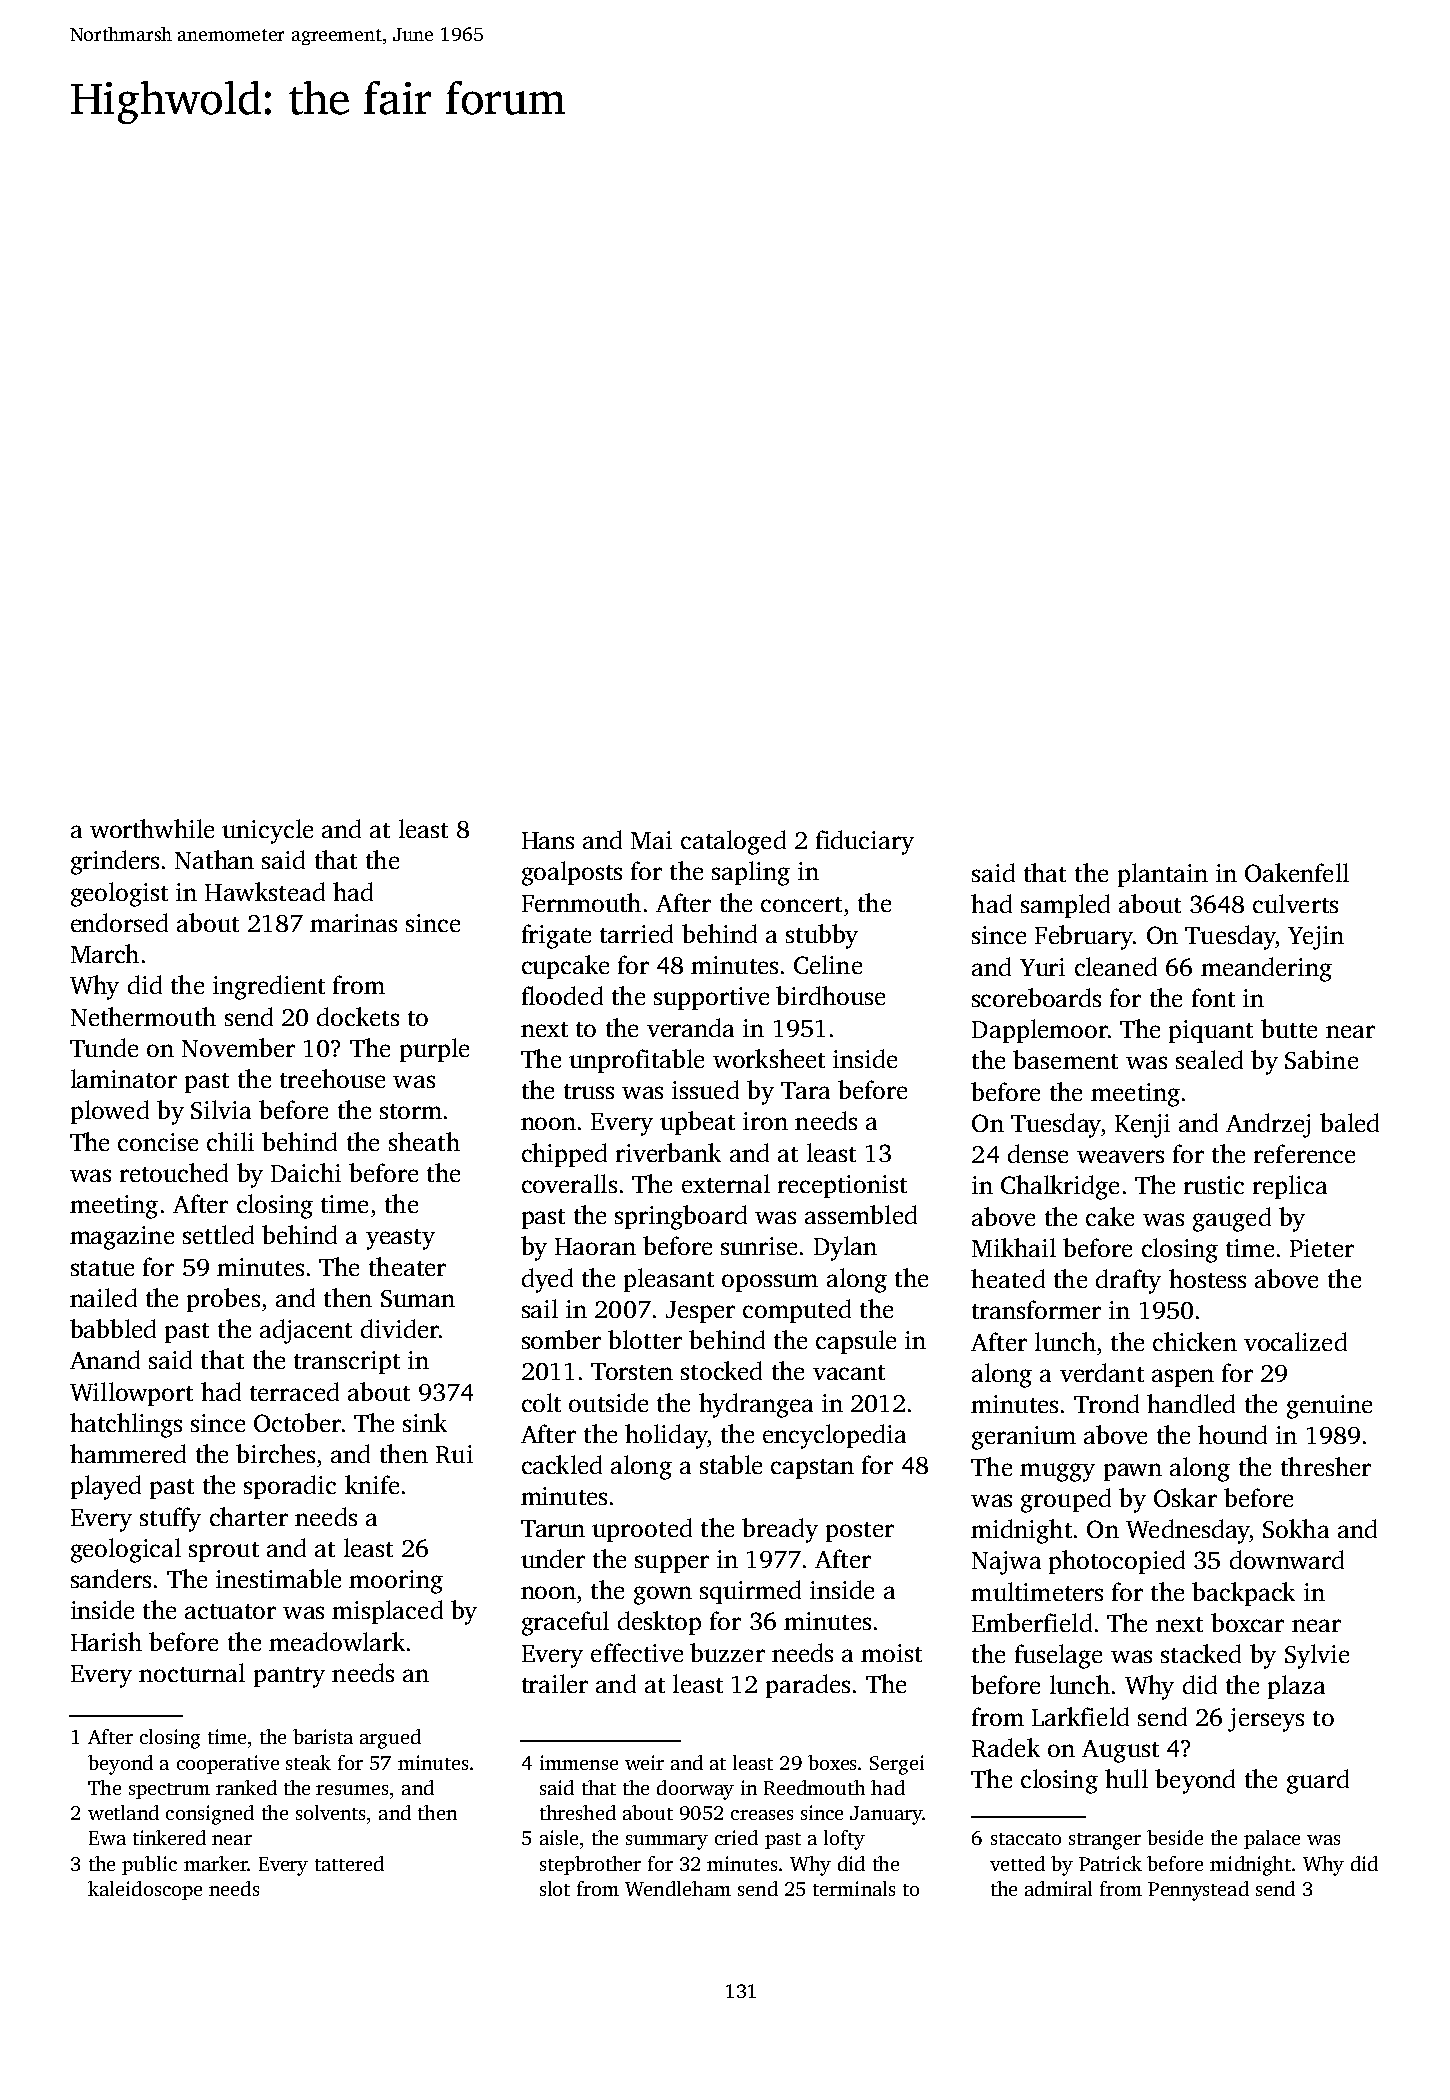  Describe the element at coordinates (765, 1121) in the screenshot. I see `iron` at that location.
